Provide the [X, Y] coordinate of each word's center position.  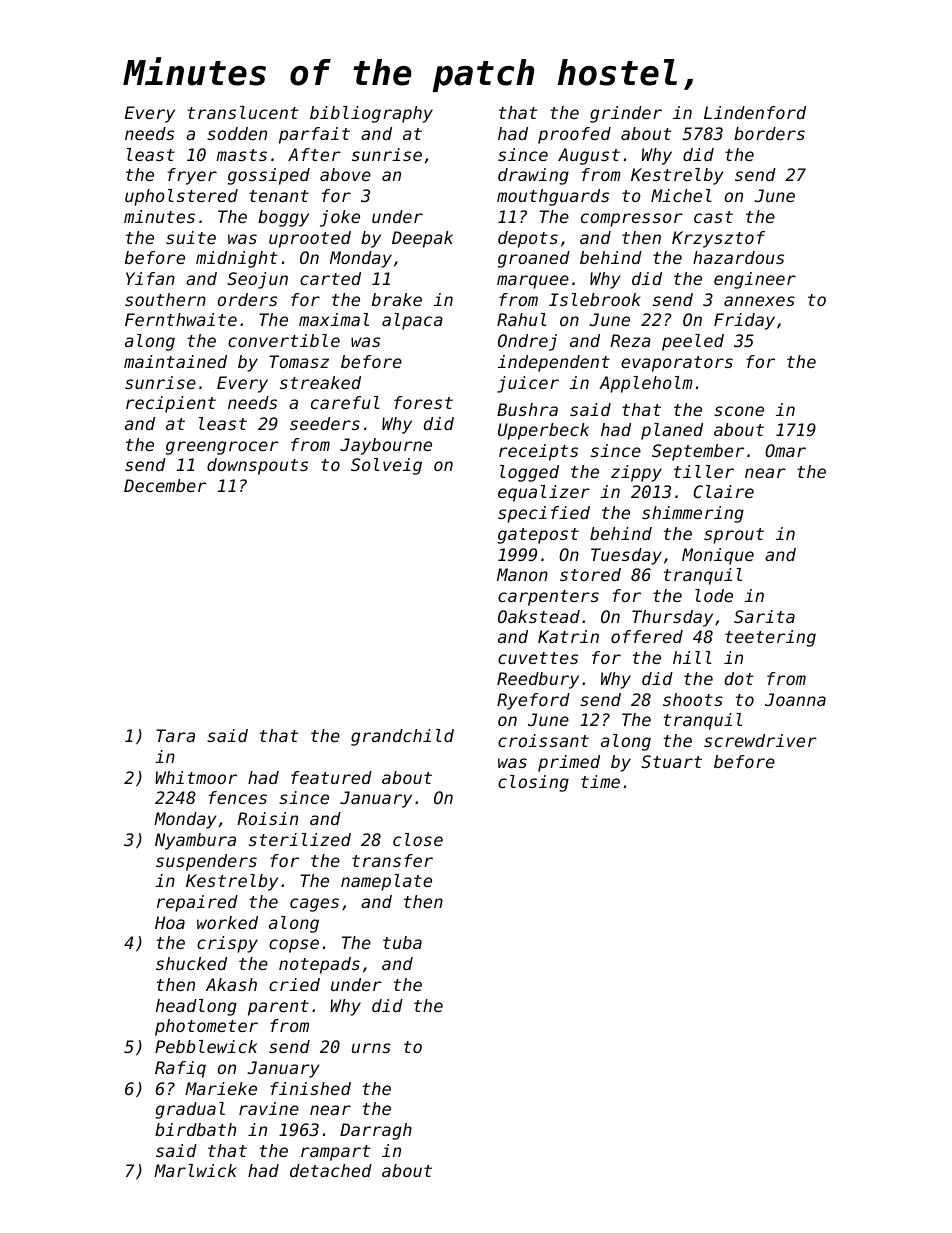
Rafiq [180, 1069]
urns [371, 1048]
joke [340, 218]
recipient [171, 404]
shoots [693, 699]
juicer [528, 384]
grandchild [402, 737]
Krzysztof [718, 239]
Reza [630, 340]
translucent [243, 112]
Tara [175, 735]
